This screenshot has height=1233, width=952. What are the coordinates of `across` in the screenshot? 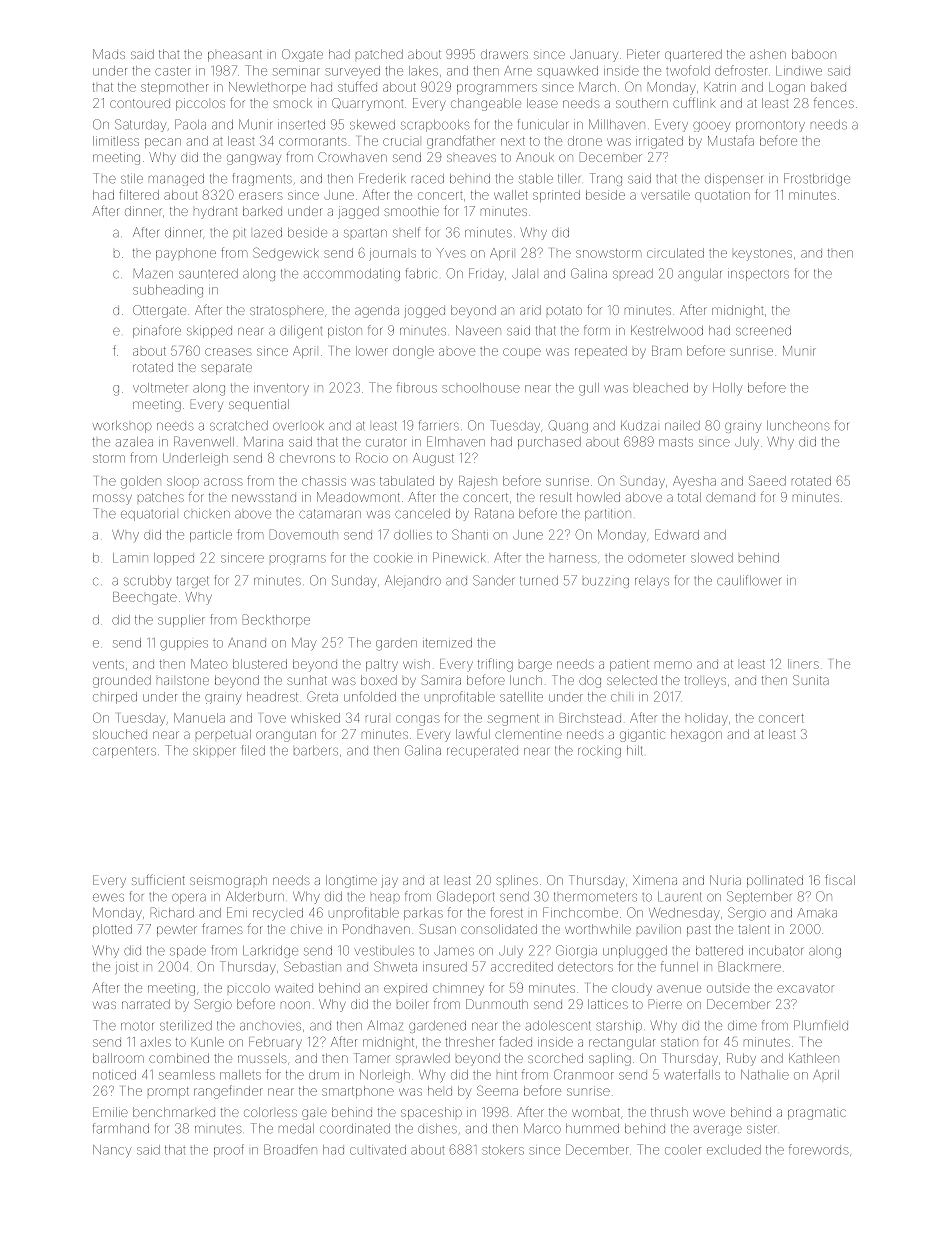 It's located at (223, 482).
